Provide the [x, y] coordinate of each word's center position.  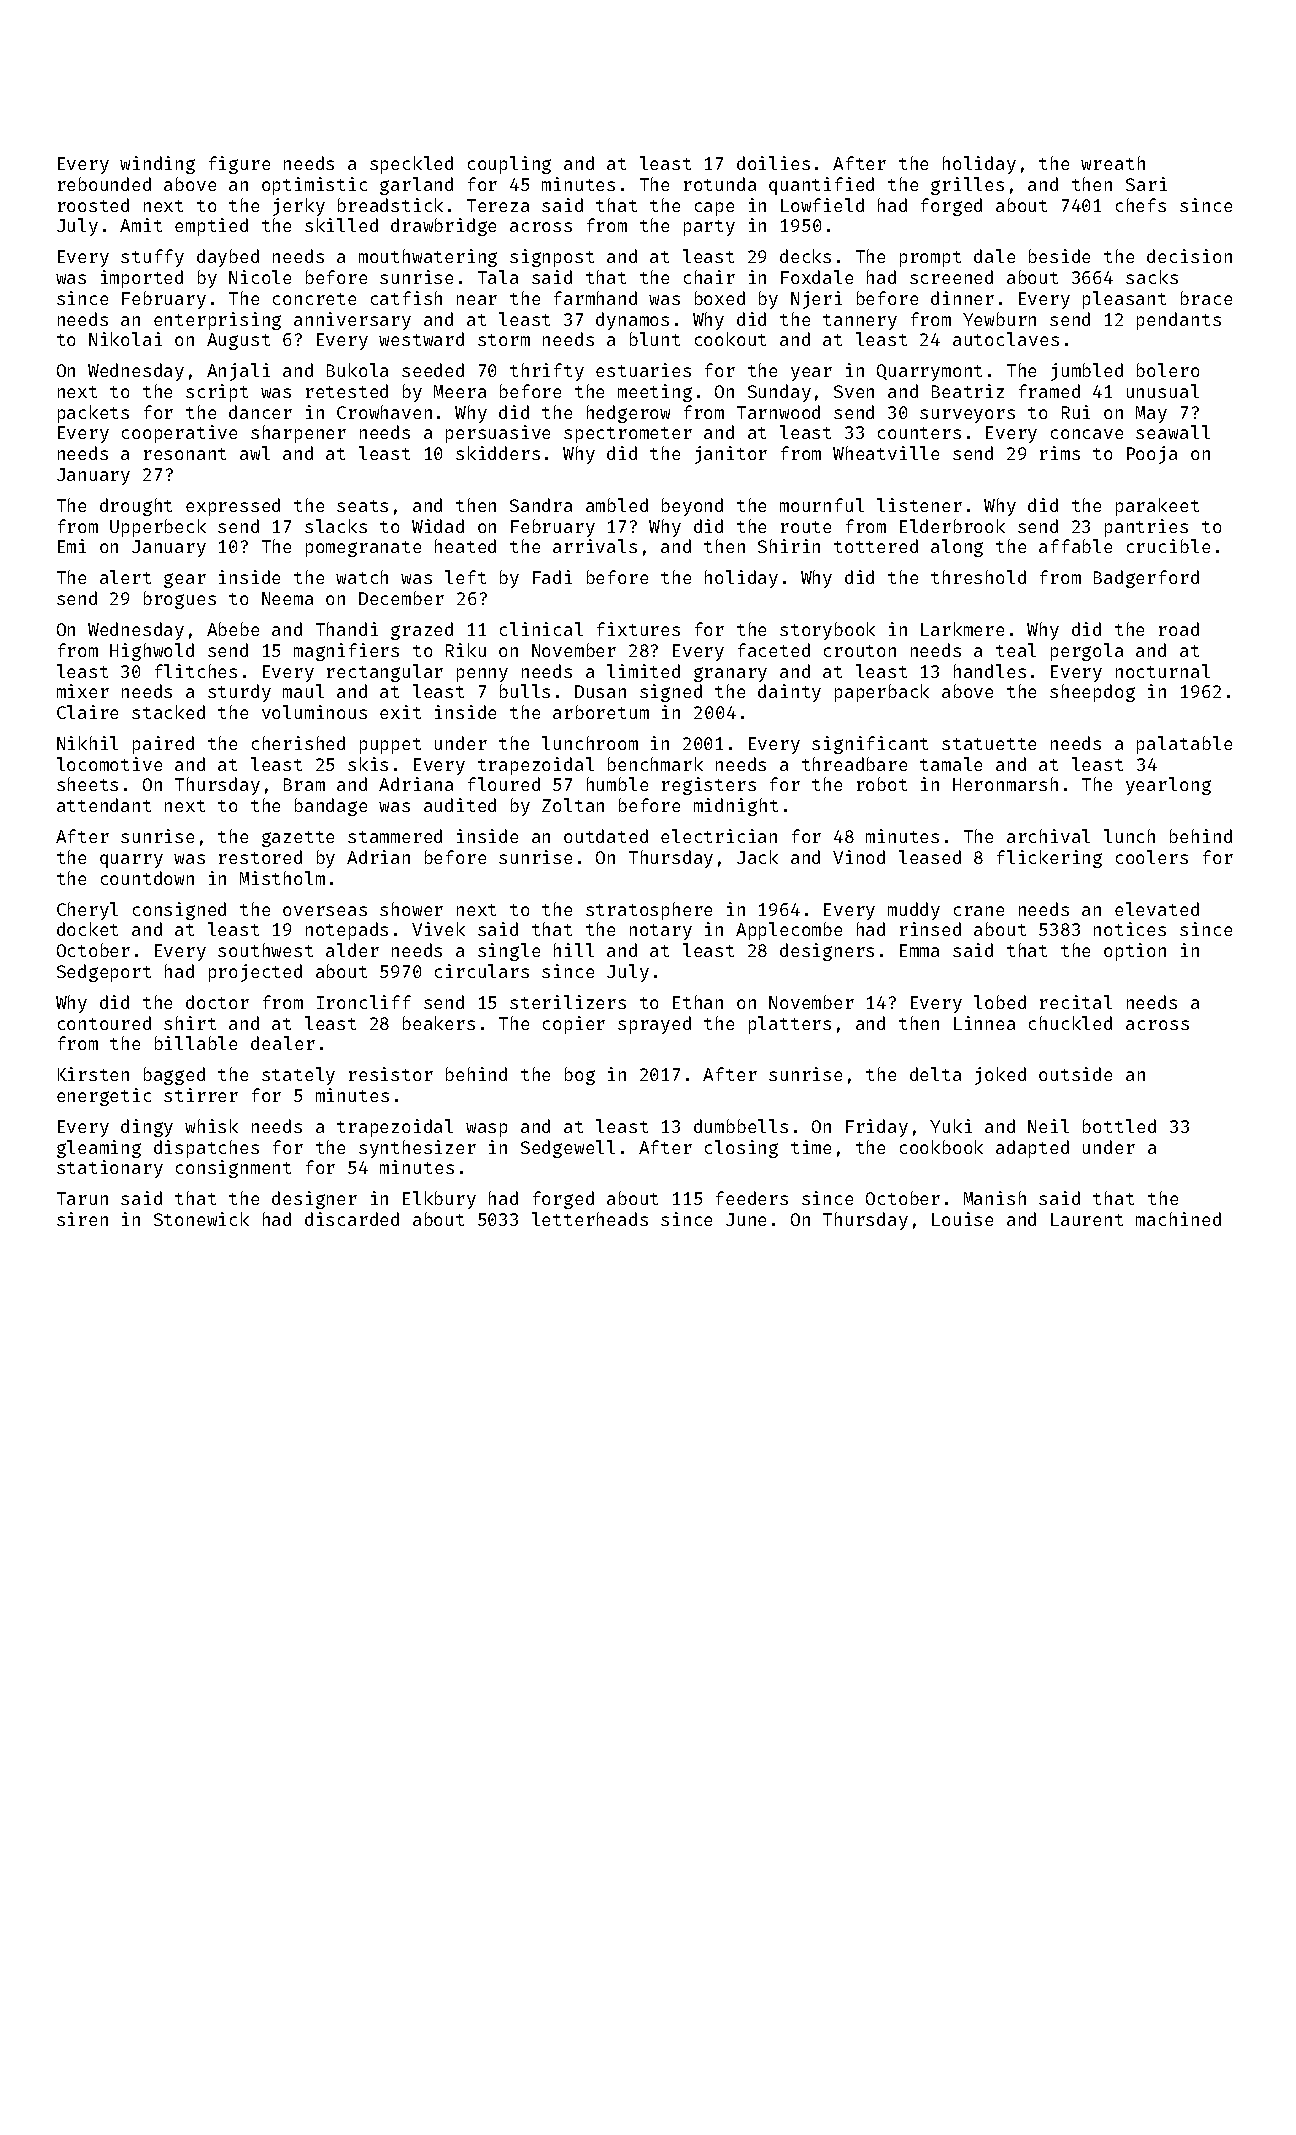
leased [930, 857]
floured [504, 784]
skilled [341, 225]
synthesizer [417, 1149]
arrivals [595, 546]
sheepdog [1092, 693]
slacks [336, 526]
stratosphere [649, 911]
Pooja [1152, 455]
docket [87, 929]
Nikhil [87, 743]
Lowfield [822, 205]
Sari [1146, 184]
